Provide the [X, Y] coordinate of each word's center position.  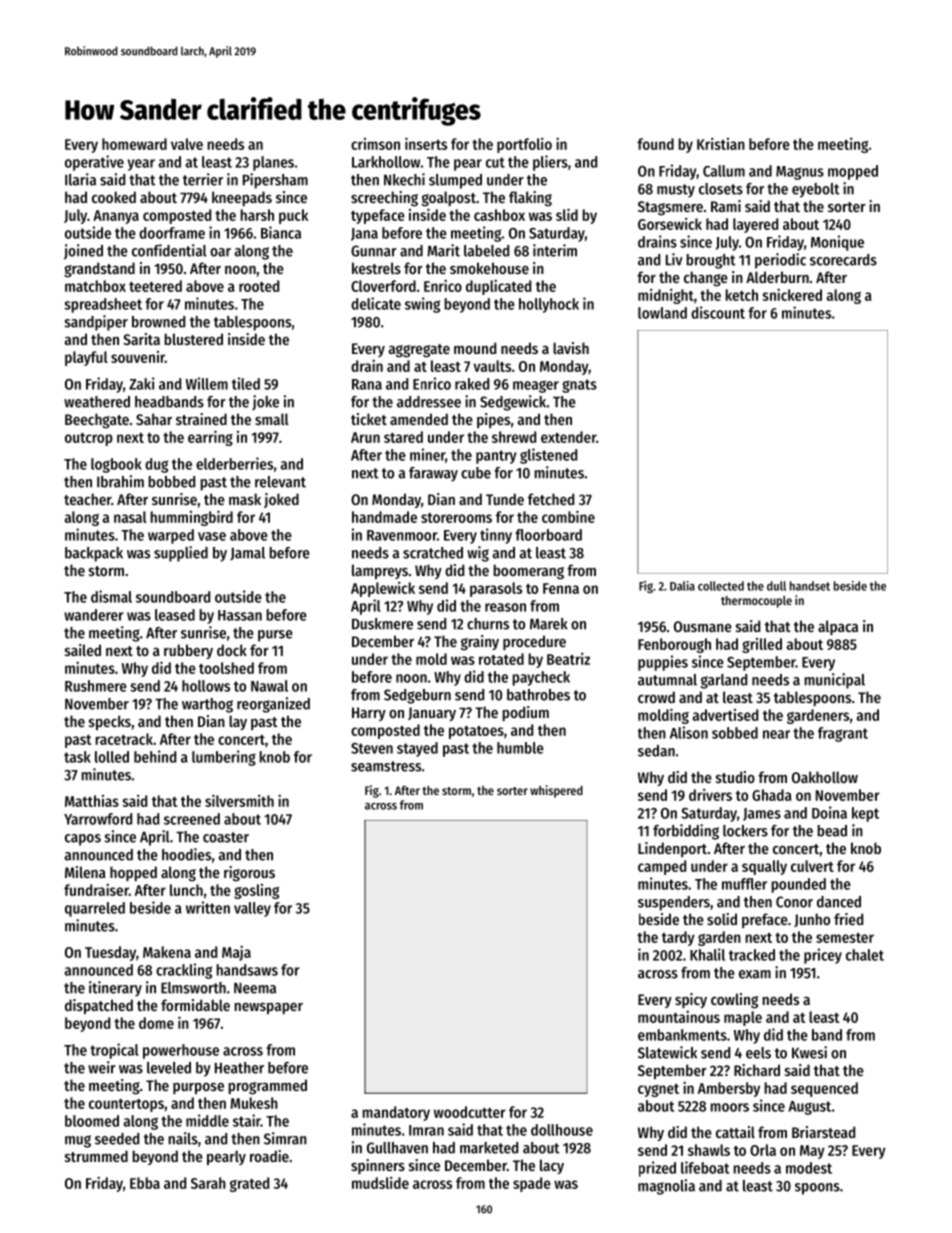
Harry [369, 714]
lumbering [224, 758]
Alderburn [777, 277]
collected [721, 586]
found [655, 144]
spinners [378, 1166]
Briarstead [823, 1132]
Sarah [208, 1183]
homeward [134, 144]
